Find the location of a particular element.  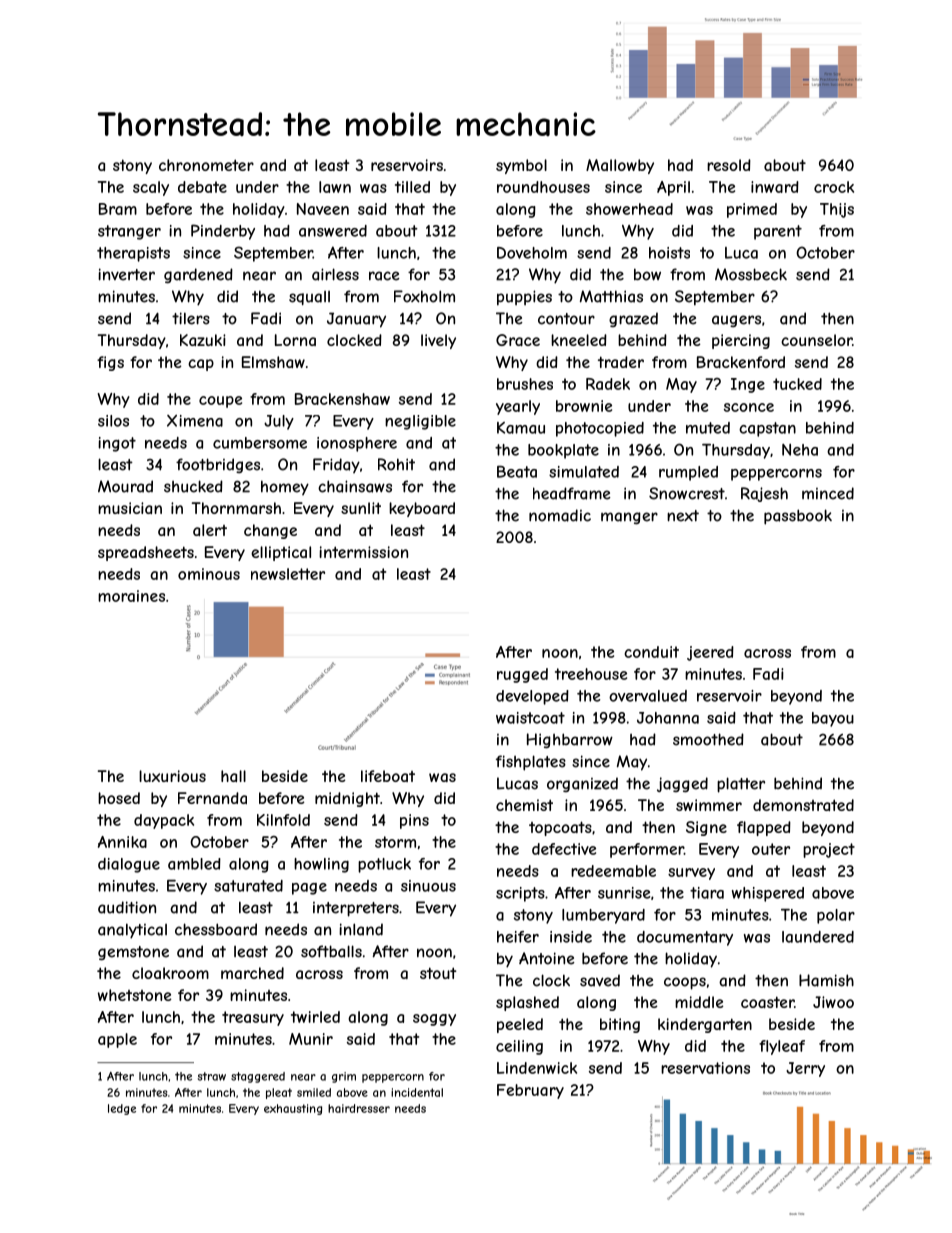

chronometer is located at coordinates (206, 165).
